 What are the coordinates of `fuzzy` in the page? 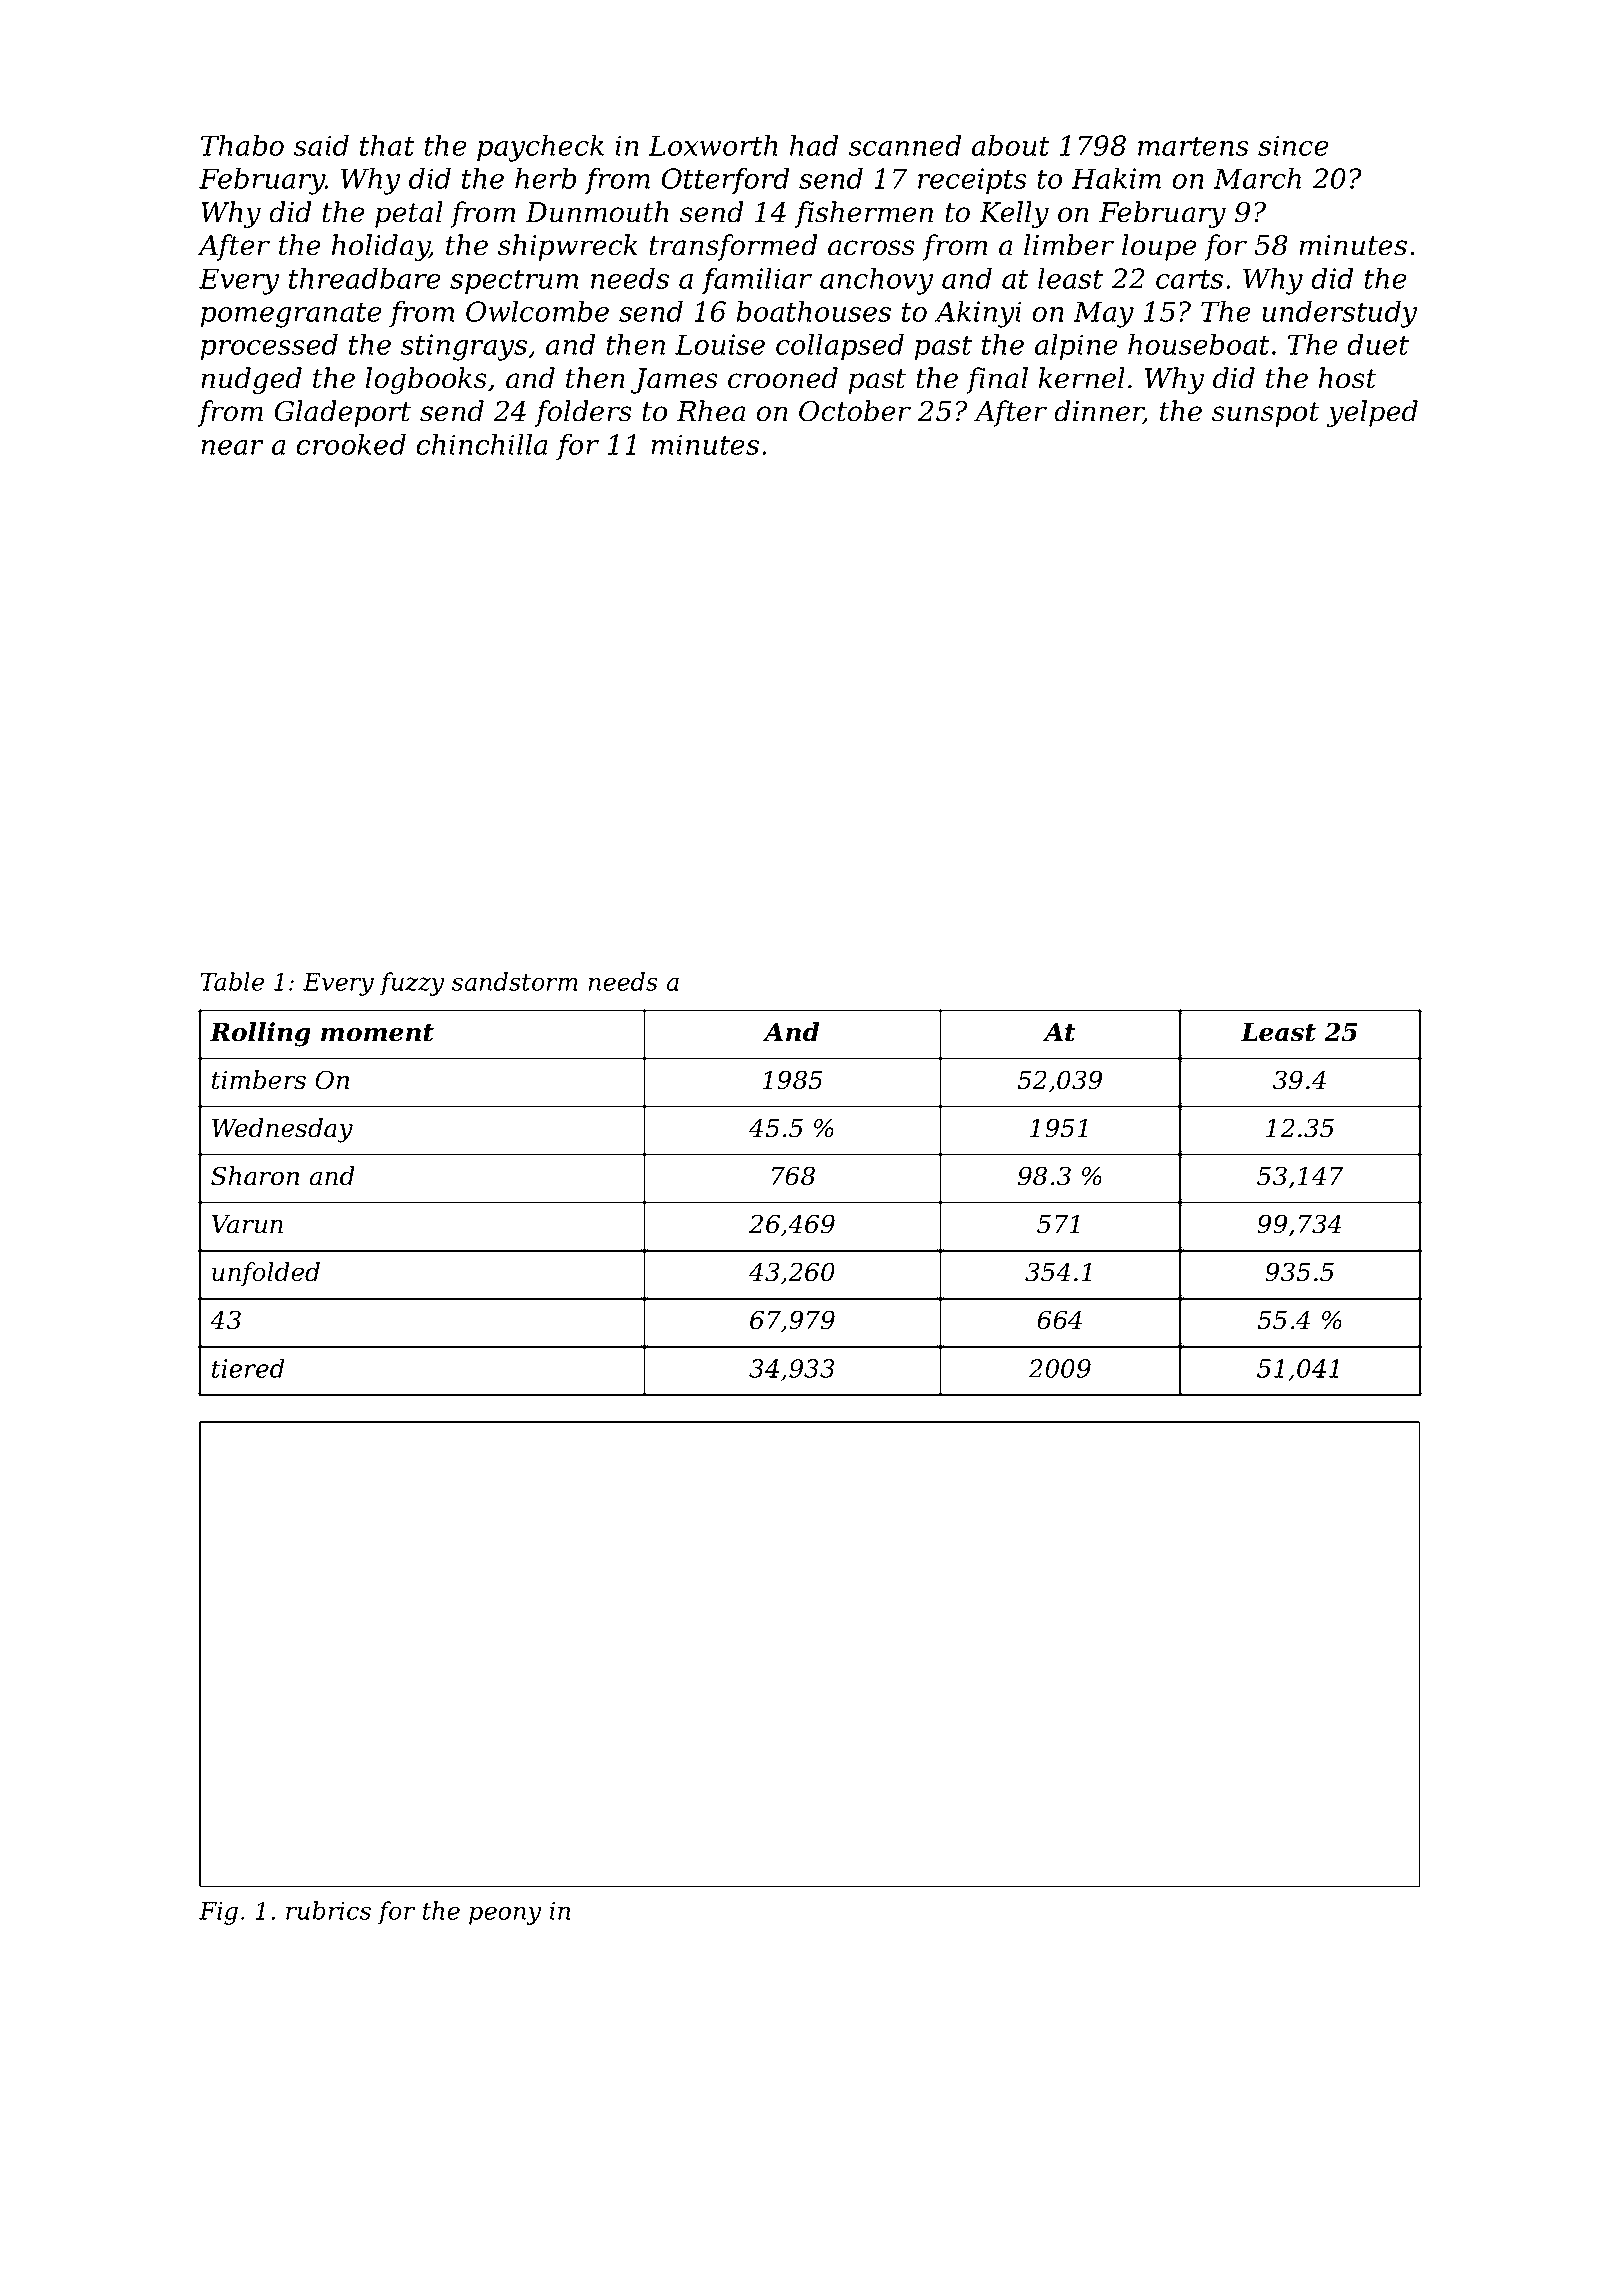 It's located at (411, 984).
